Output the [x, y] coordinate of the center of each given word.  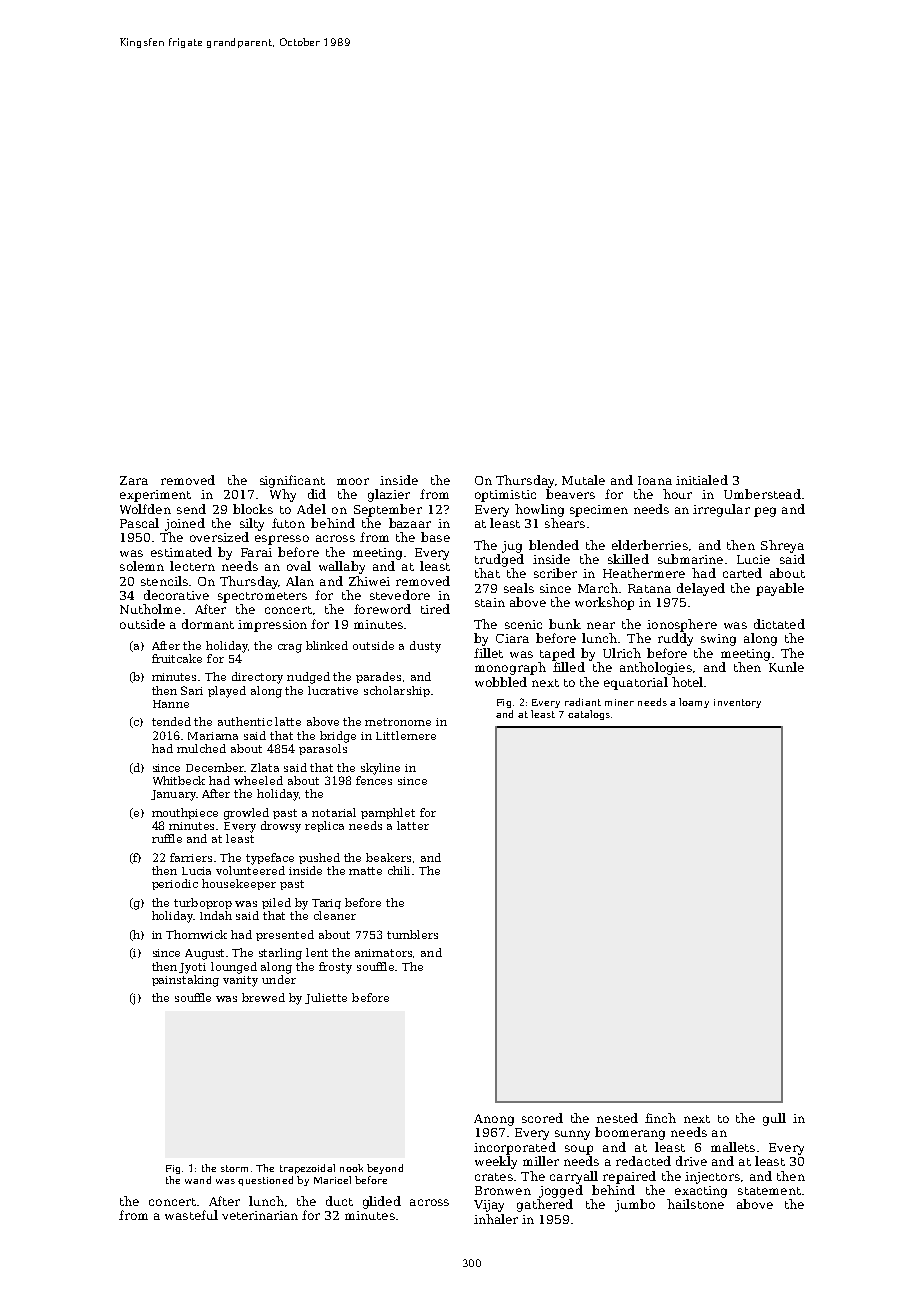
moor [353, 481]
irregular [721, 510]
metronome [398, 722]
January [173, 795]
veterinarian [260, 1215]
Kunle [786, 667]
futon [288, 523]
